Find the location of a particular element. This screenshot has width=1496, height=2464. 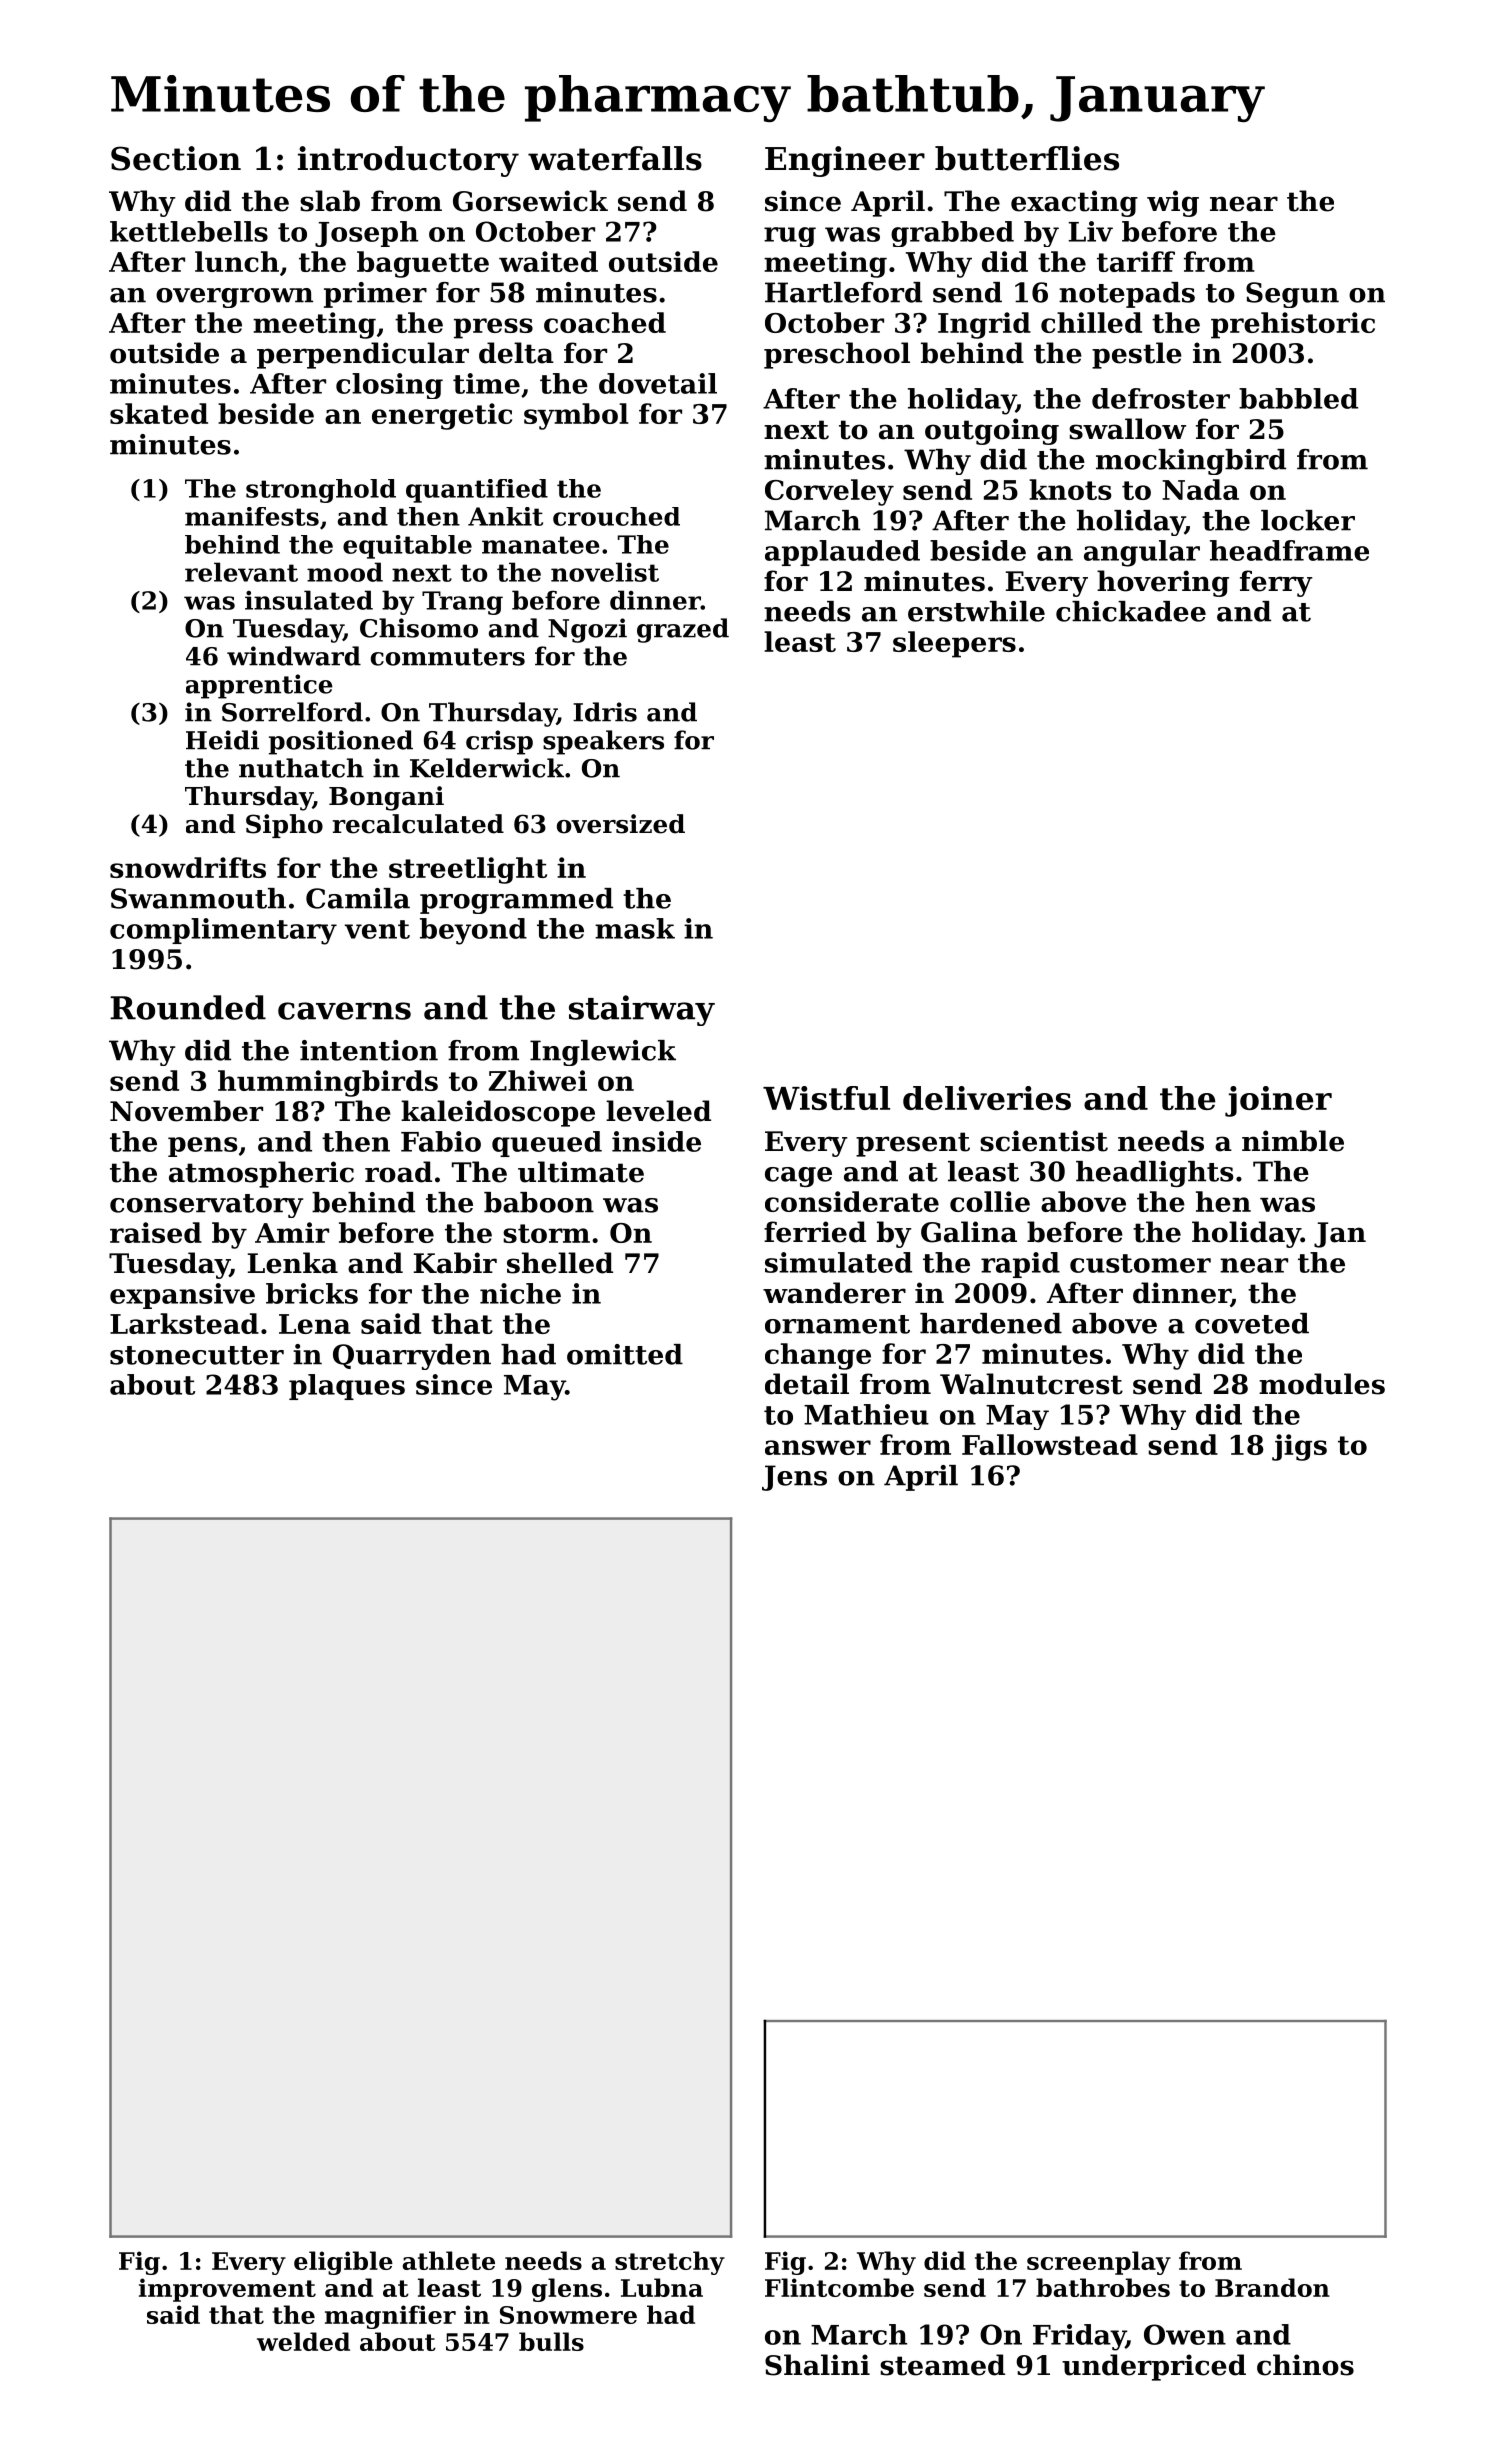

Flintcombe is located at coordinates (839, 2287).
